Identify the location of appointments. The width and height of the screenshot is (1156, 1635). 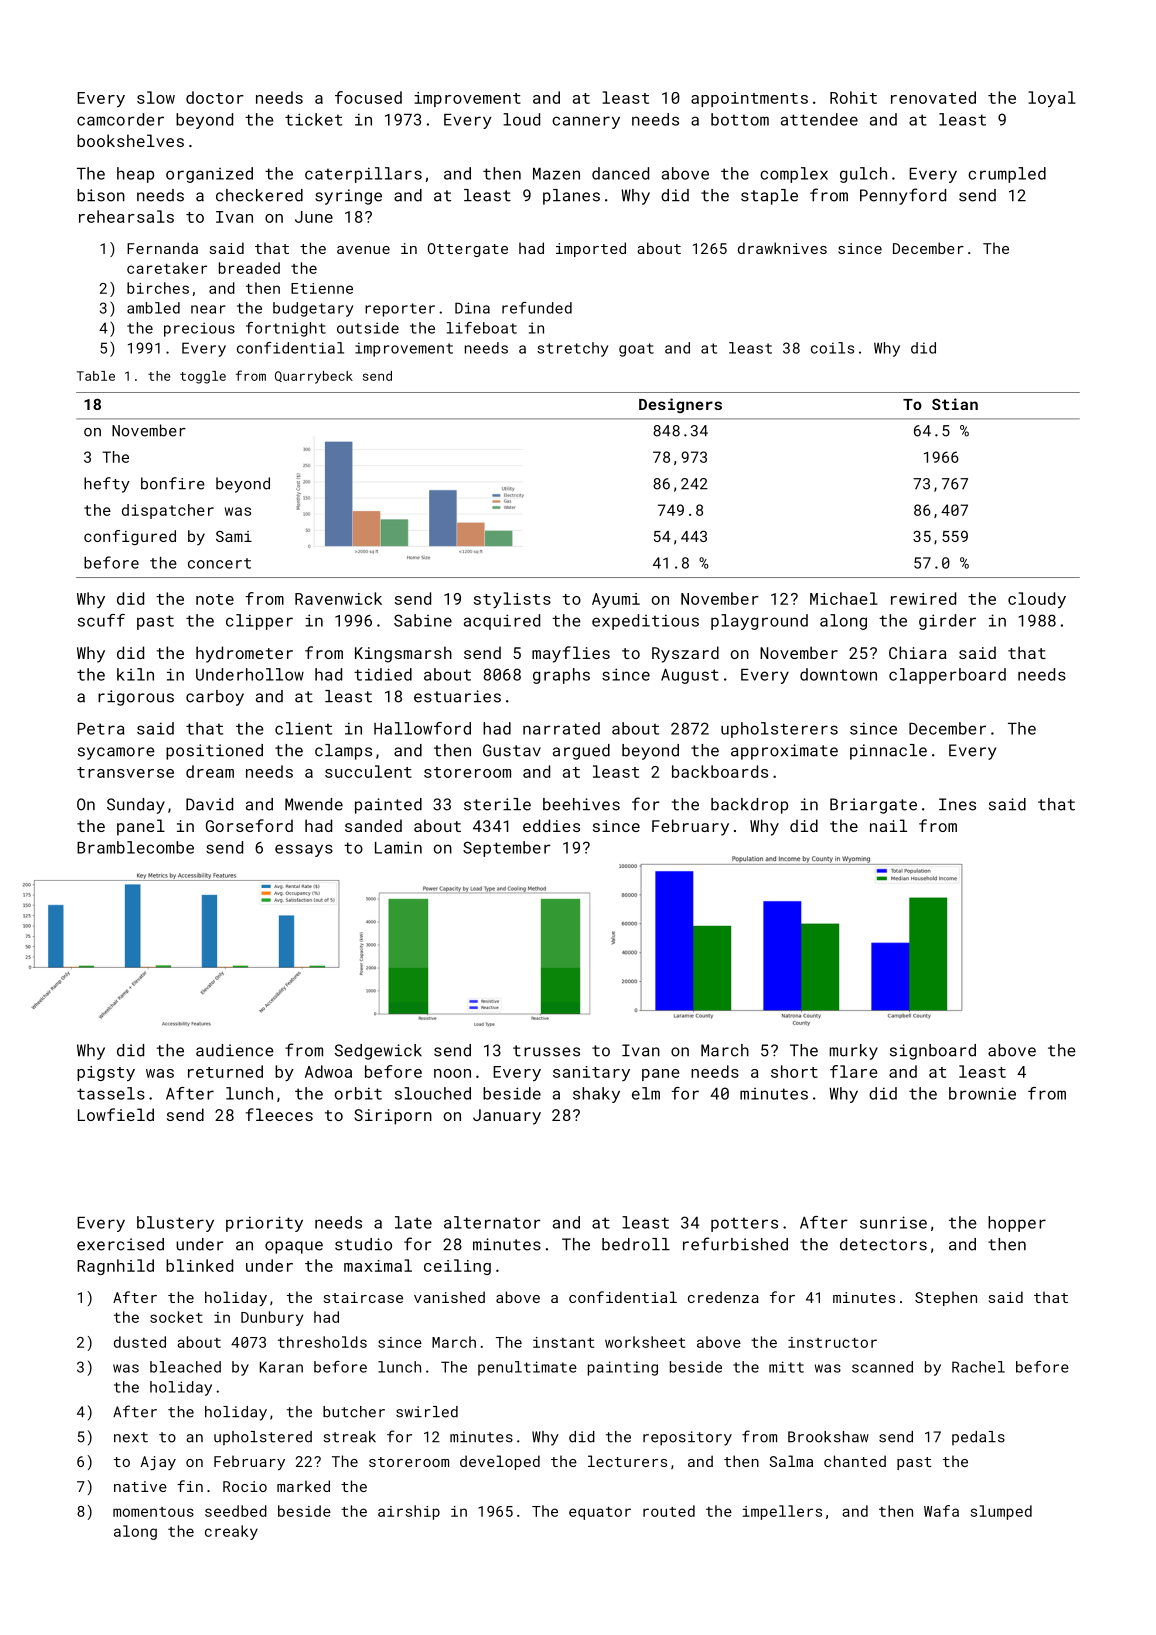
(749, 99).
